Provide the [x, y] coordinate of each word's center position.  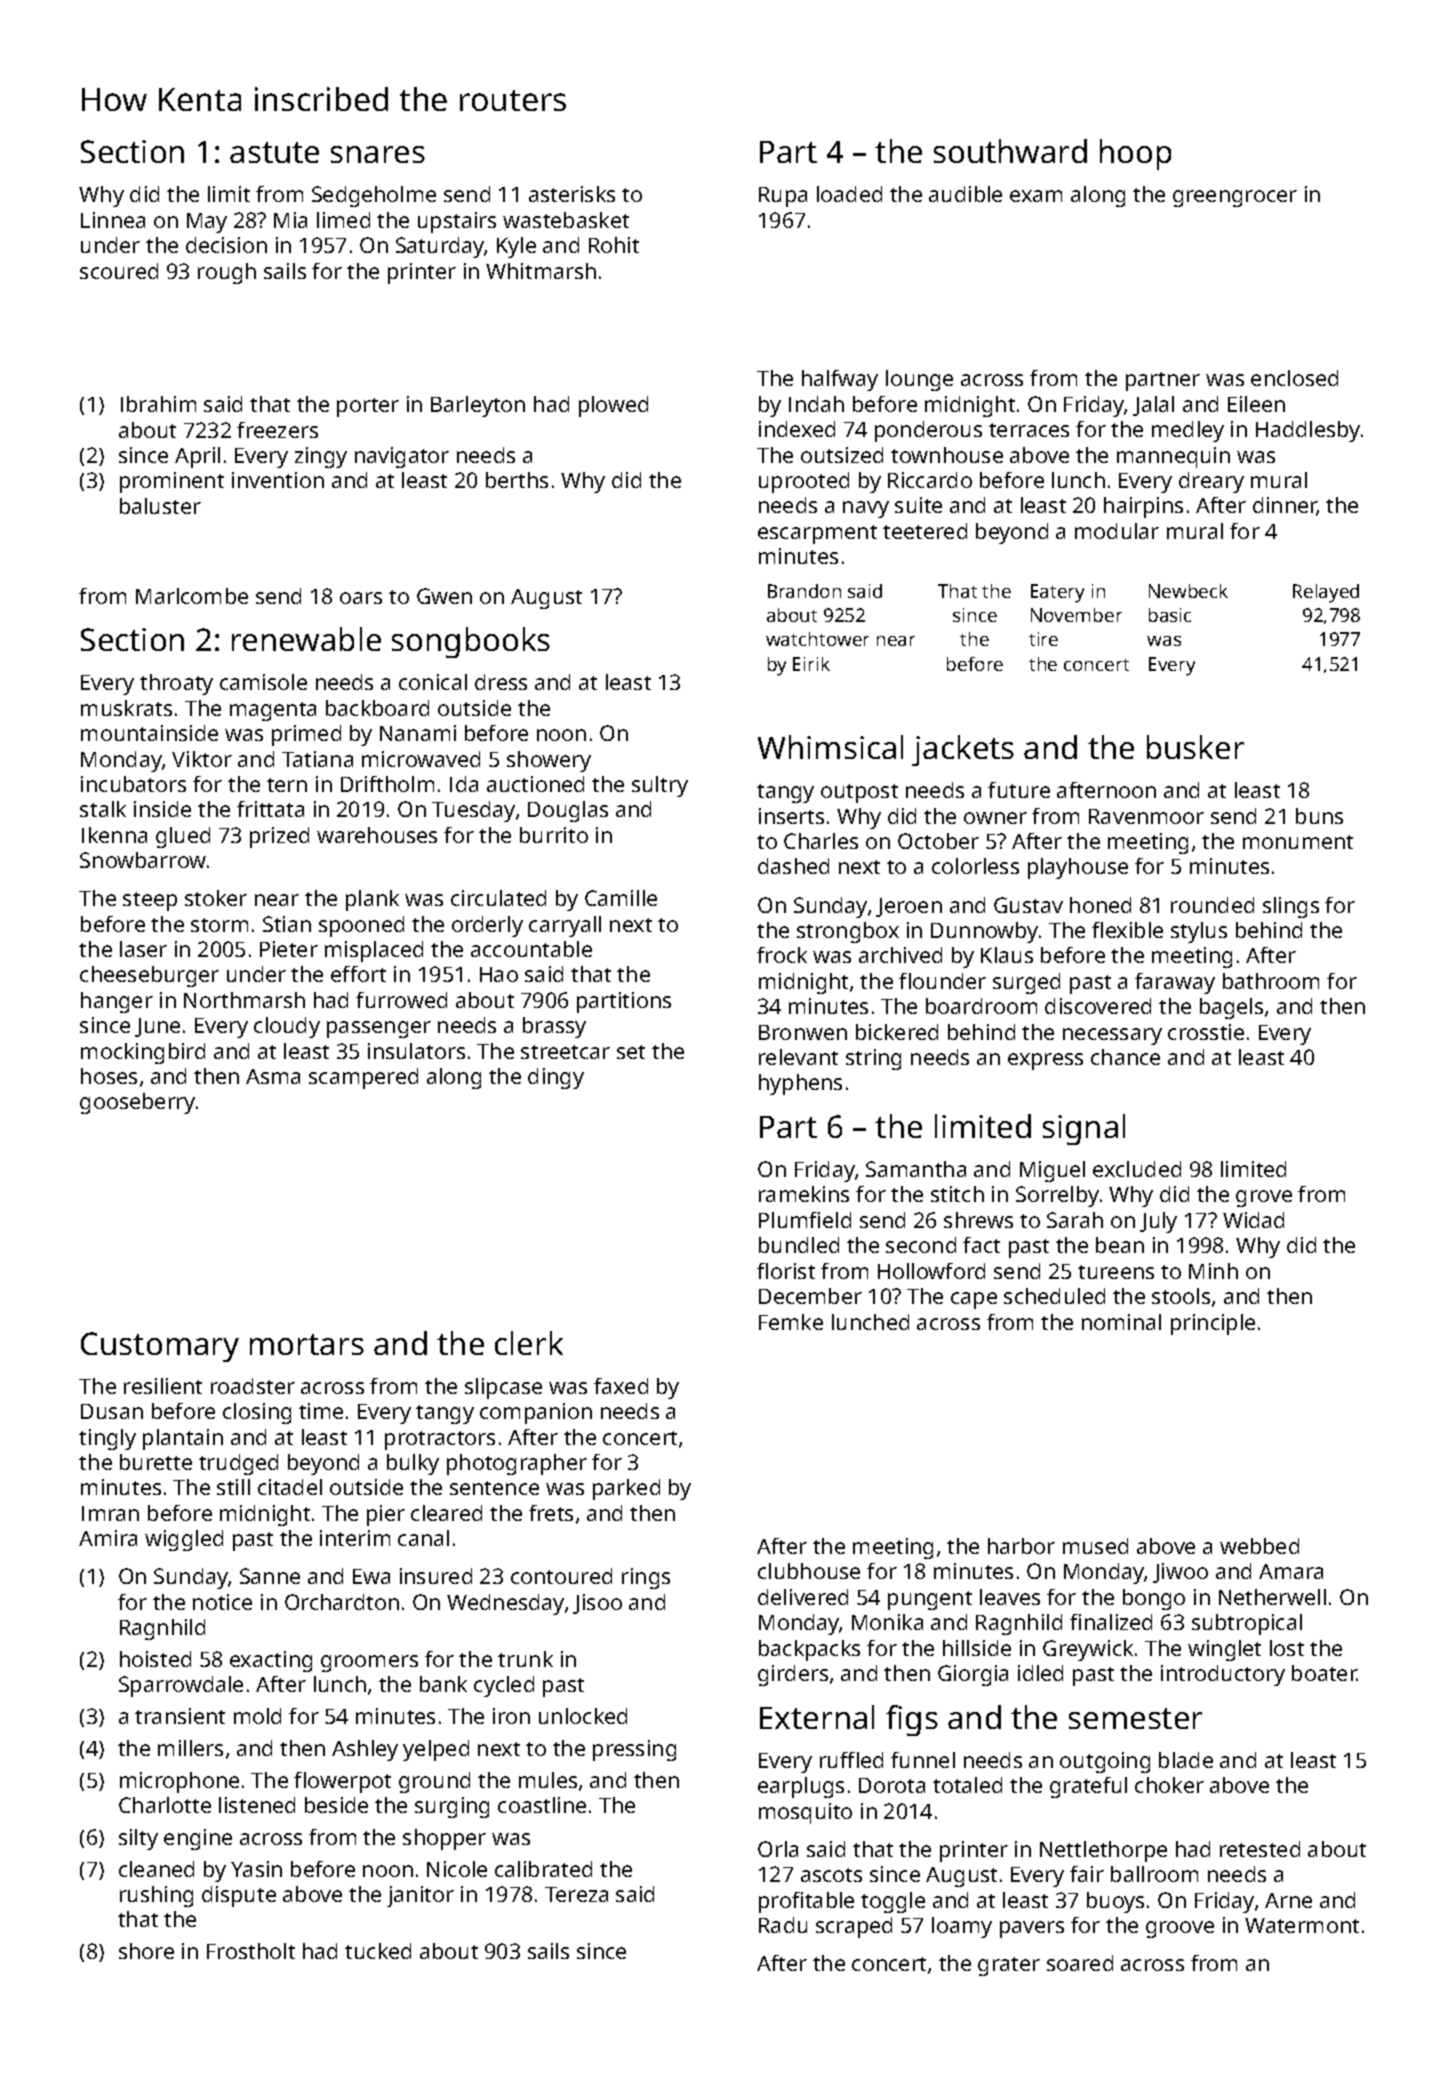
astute [274, 152]
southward [1010, 151]
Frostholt [251, 1951]
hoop [1135, 154]
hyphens [800, 1084]
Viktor [202, 759]
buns [1319, 816]
